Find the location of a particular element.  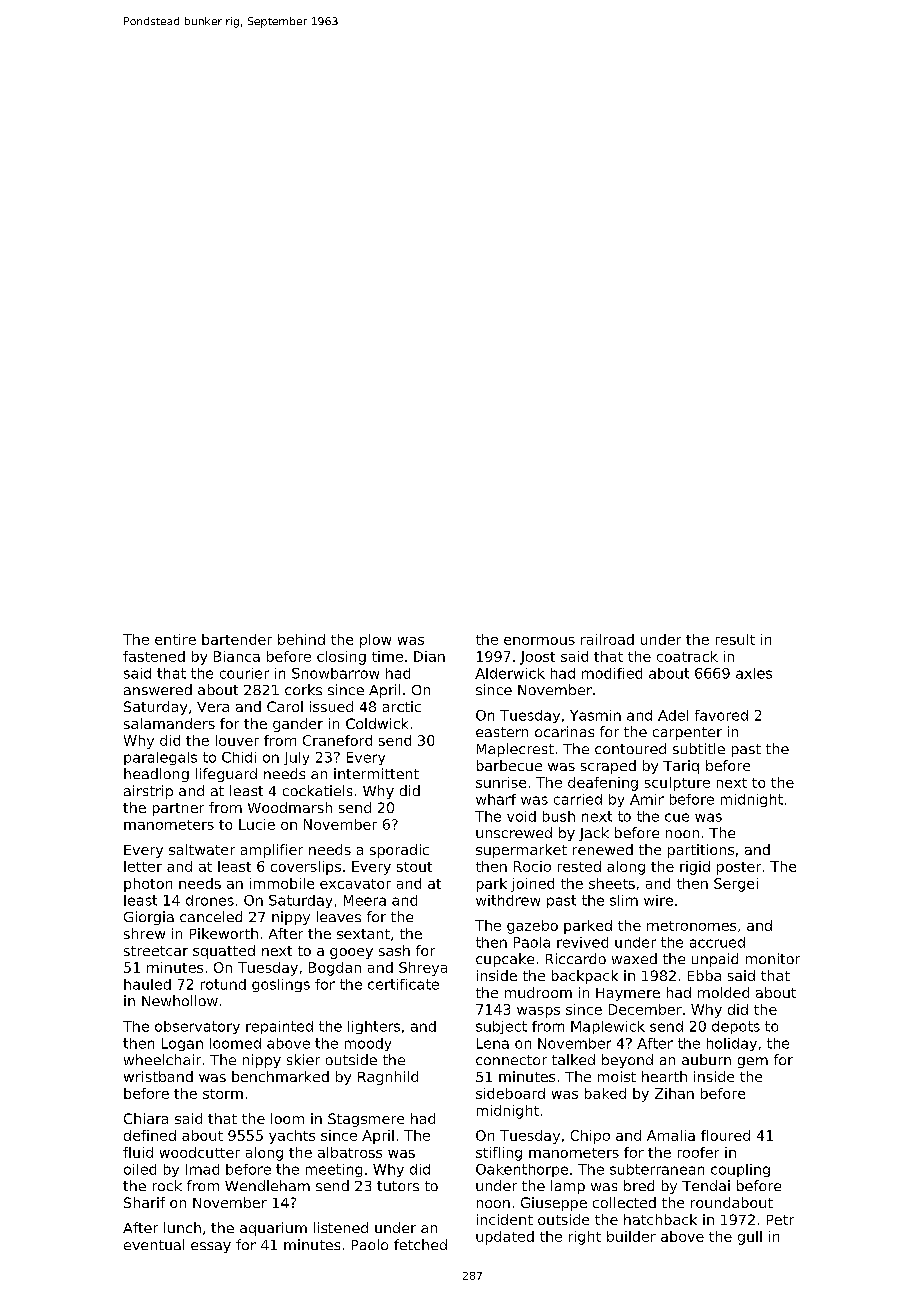

stout is located at coordinates (414, 867).
